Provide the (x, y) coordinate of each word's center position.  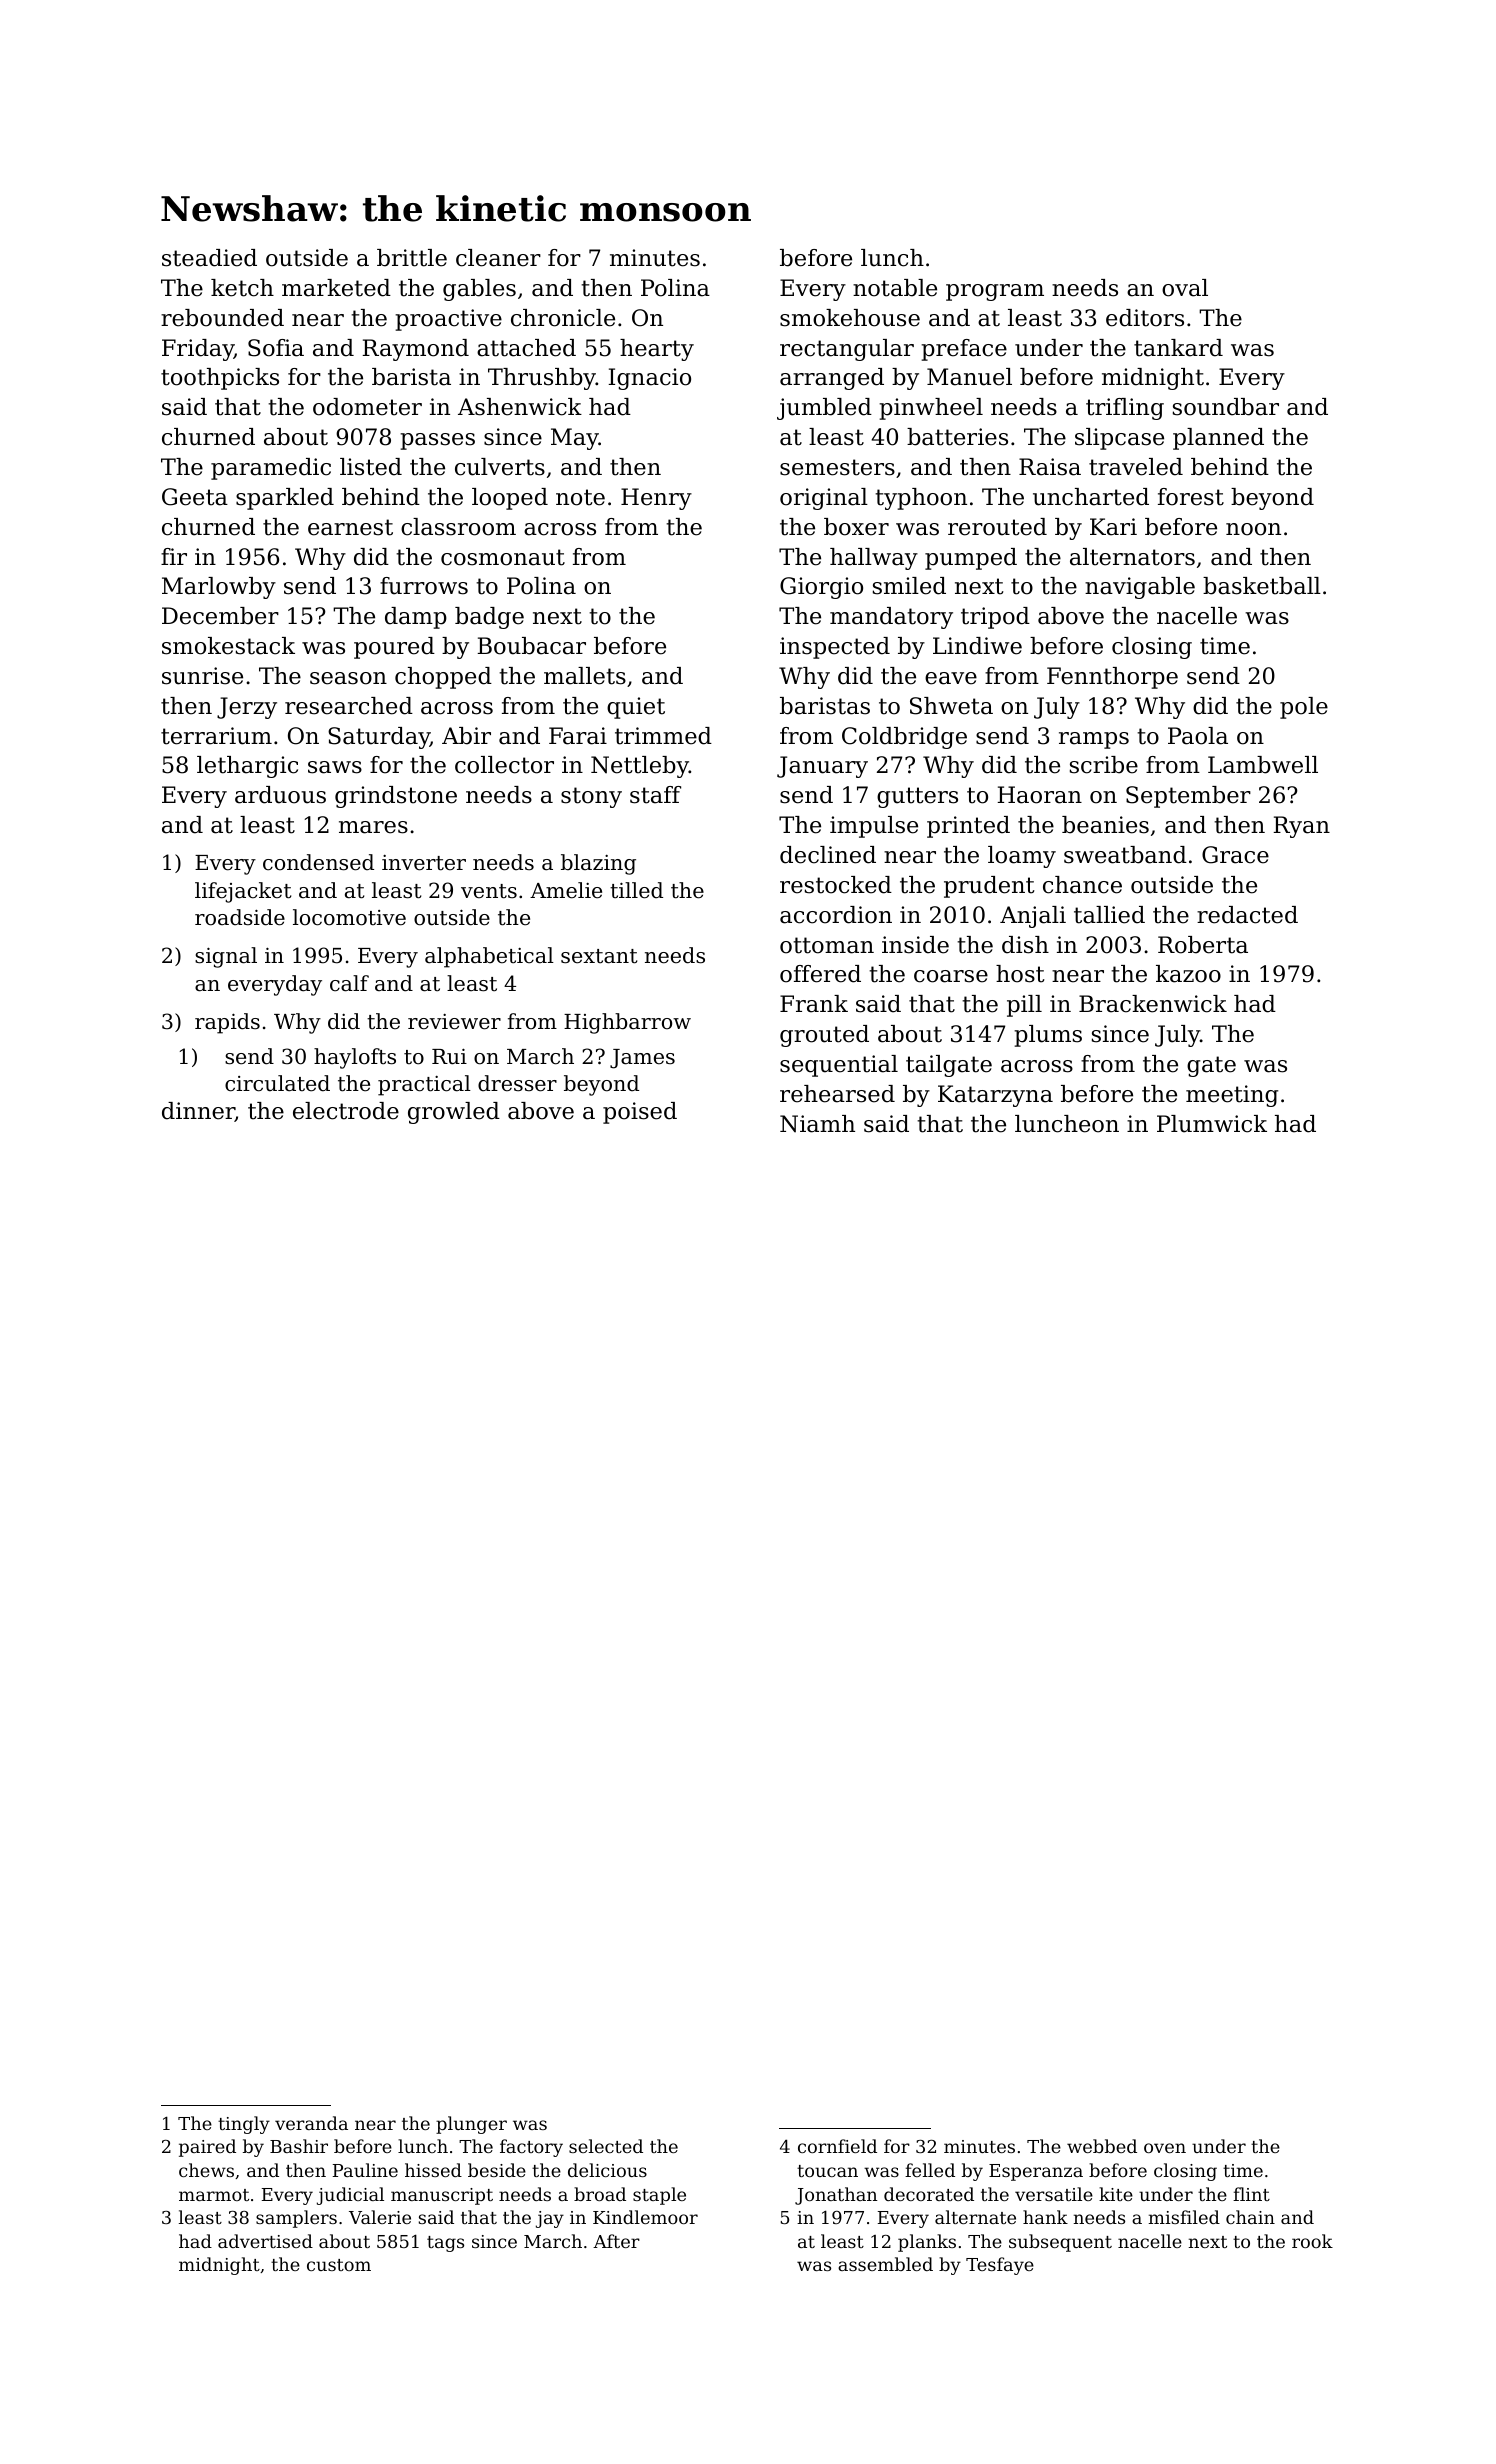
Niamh (817, 1124)
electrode (346, 1111)
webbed (1102, 2146)
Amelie (566, 890)
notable (895, 288)
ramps (1094, 740)
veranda (311, 2123)
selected (606, 2146)
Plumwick (1212, 1124)
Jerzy (247, 708)
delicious (607, 2170)
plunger (471, 2125)
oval (1185, 288)
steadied (209, 258)
